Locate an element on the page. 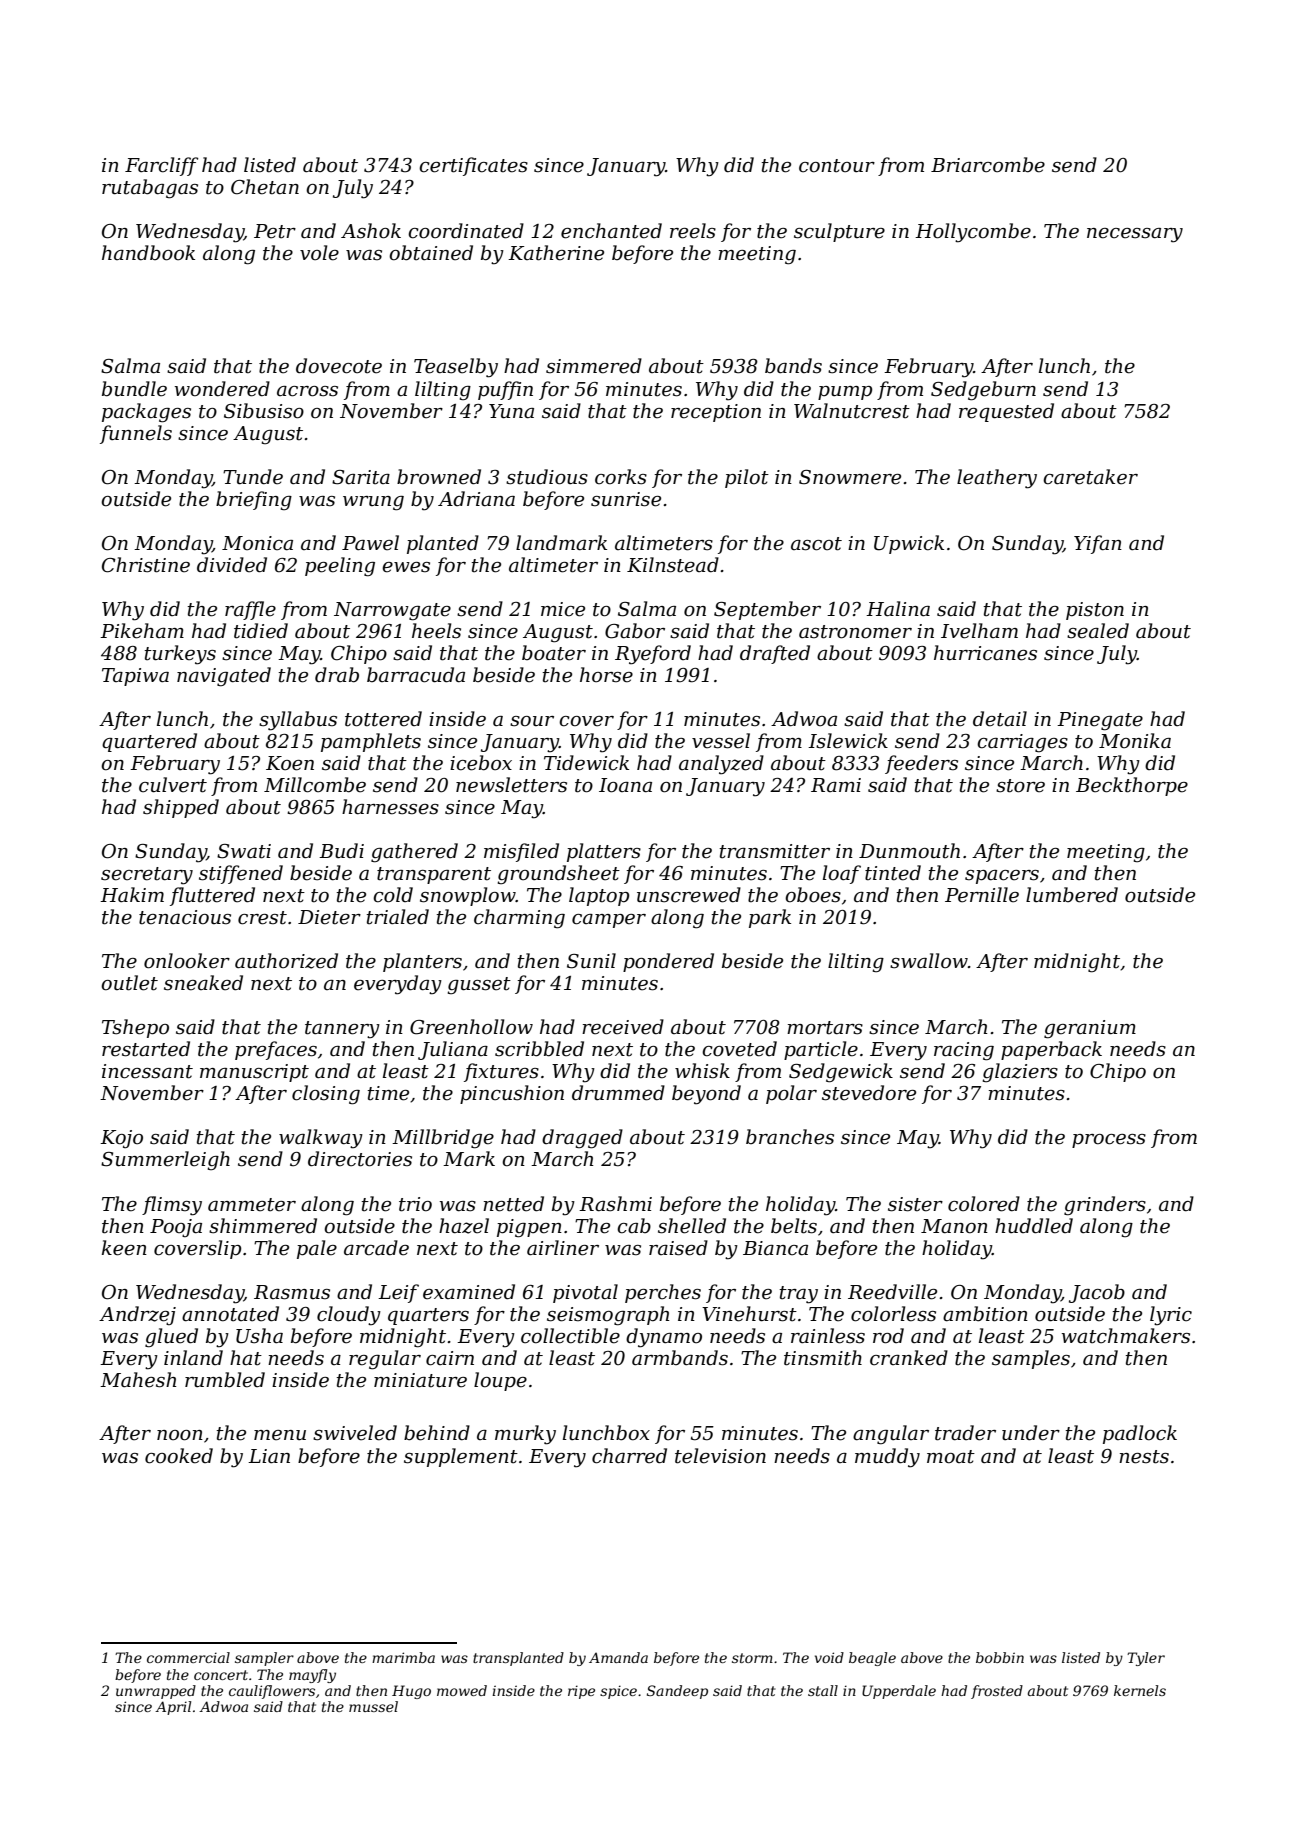  misfiled is located at coordinates (521, 852).
